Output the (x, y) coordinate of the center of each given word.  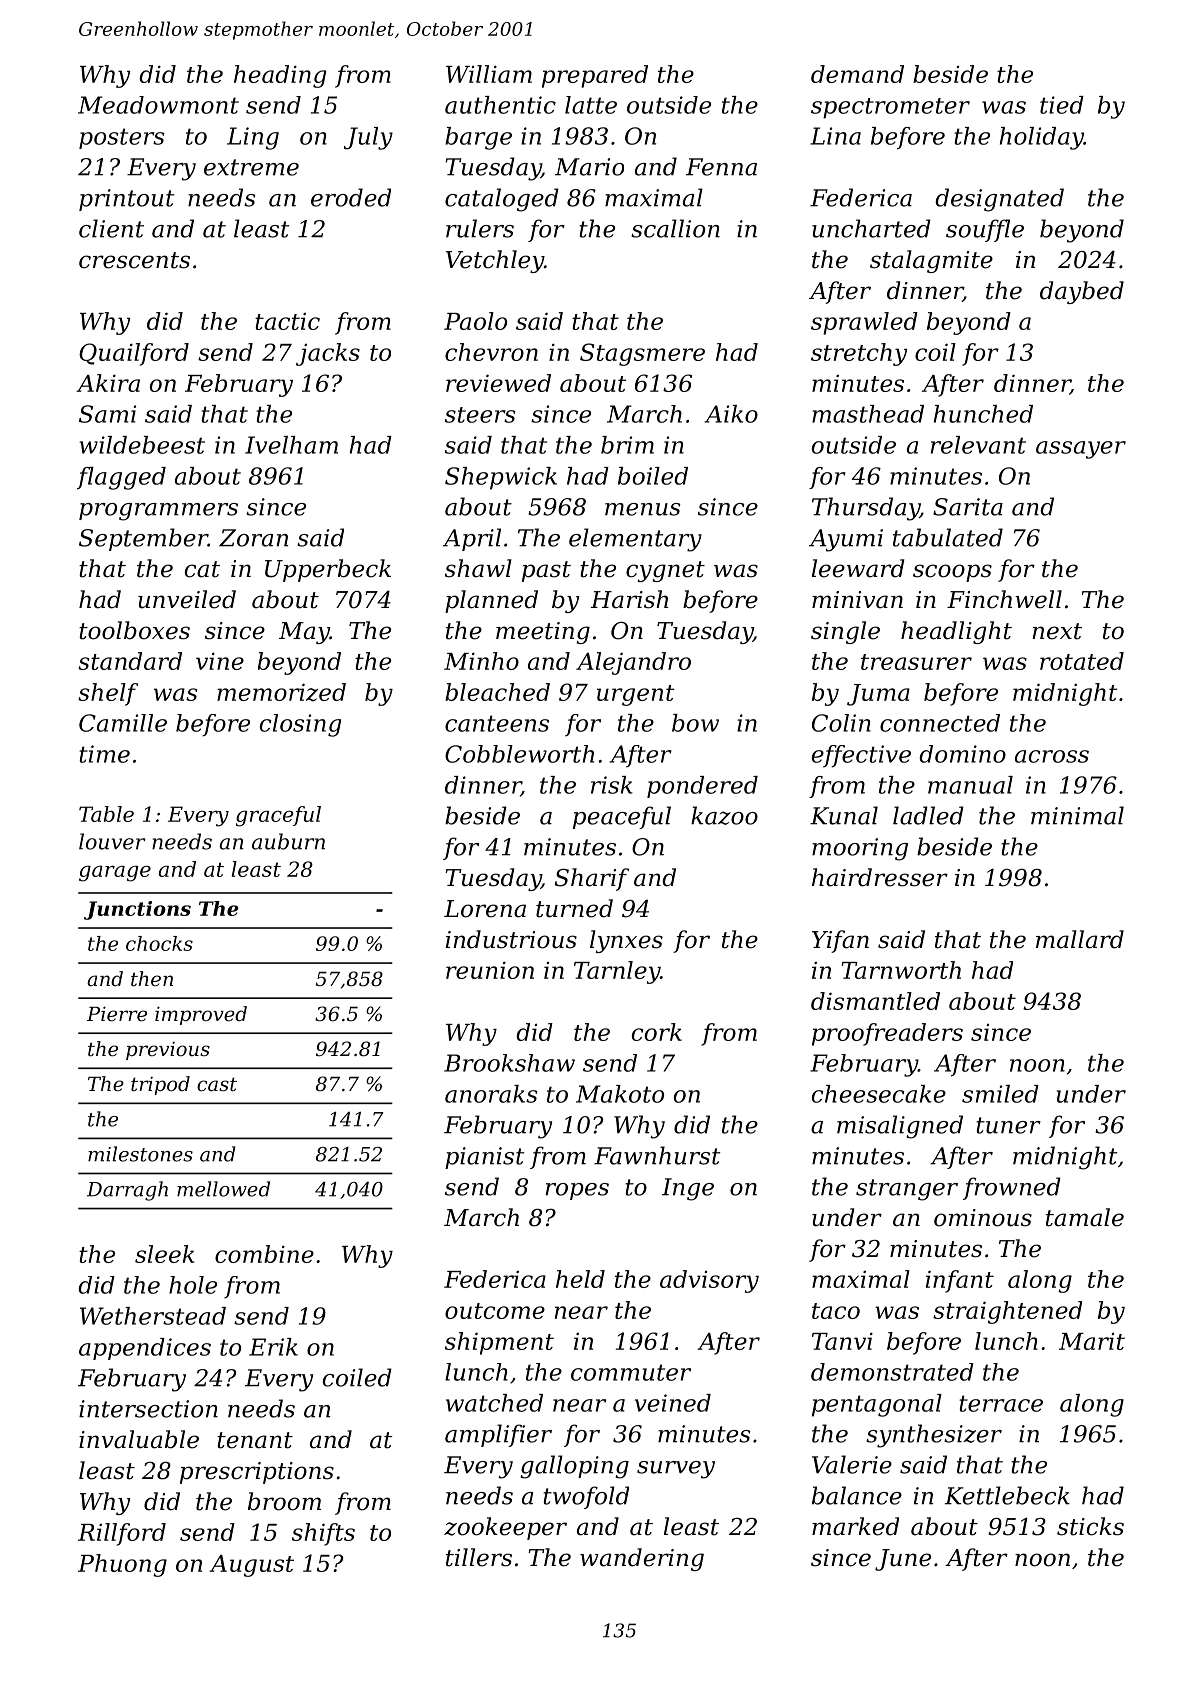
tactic (287, 321)
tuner (1008, 1125)
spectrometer (890, 108)
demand (857, 74)
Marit (1092, 1341)
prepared (595, 76)
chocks (159, 943)
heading (280, 76)
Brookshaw (509, 1063)
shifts (323, 1534)
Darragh (127, 1191)
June (903, 1560)
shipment (499, 1343)
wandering (642, 1559)
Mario (589, 167)
